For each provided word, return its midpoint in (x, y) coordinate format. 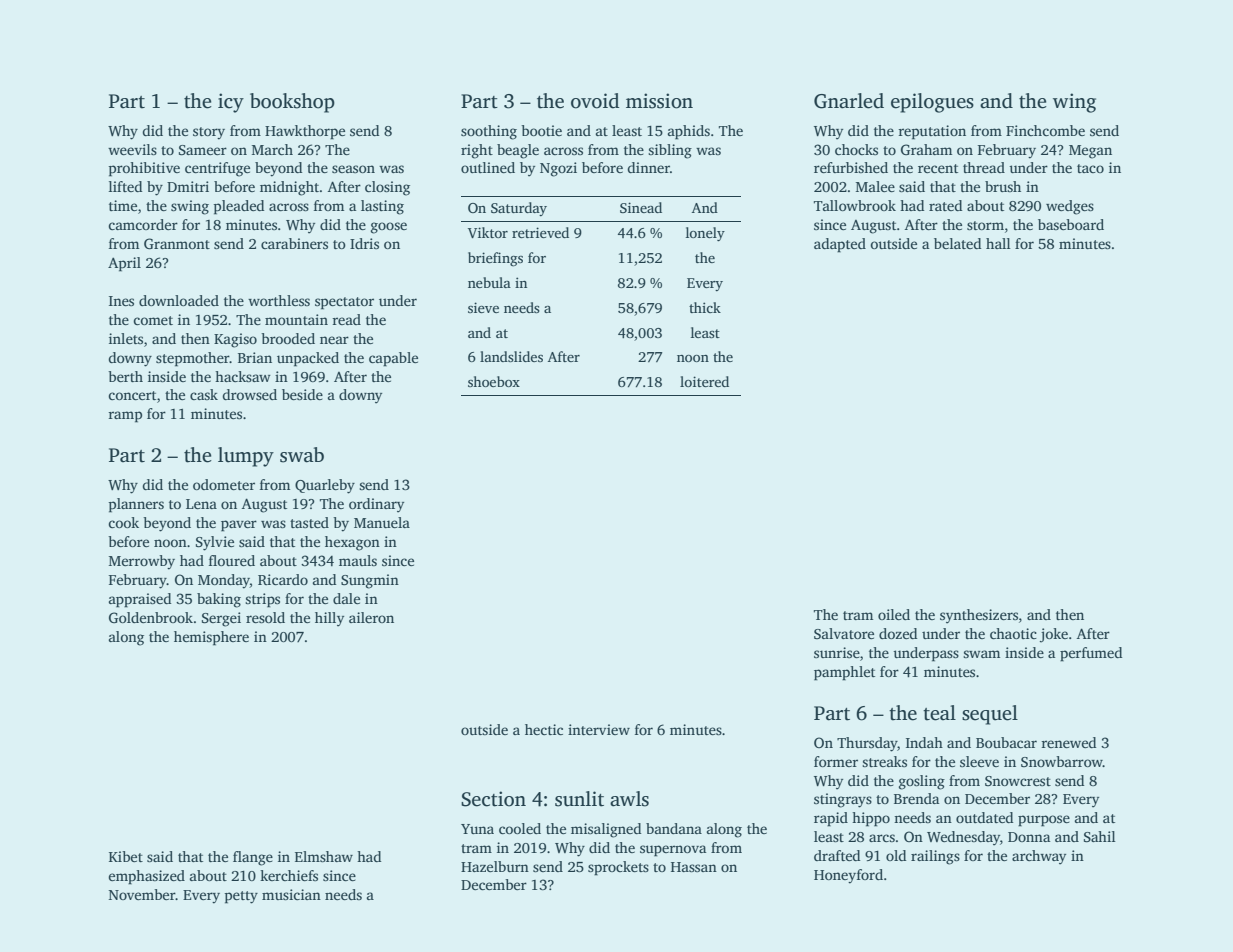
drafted (837, 855)
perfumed (1091, 654)
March (272, 149)
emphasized (146, 877)
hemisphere (211, 638)
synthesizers (979, 616)
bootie (541, 130)
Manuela (382, 522)
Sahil (1100, 836)
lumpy (246, 457)
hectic (544, 729)
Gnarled (849, 101)
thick (705, 307)
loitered (704, 381)
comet (153, 320)
